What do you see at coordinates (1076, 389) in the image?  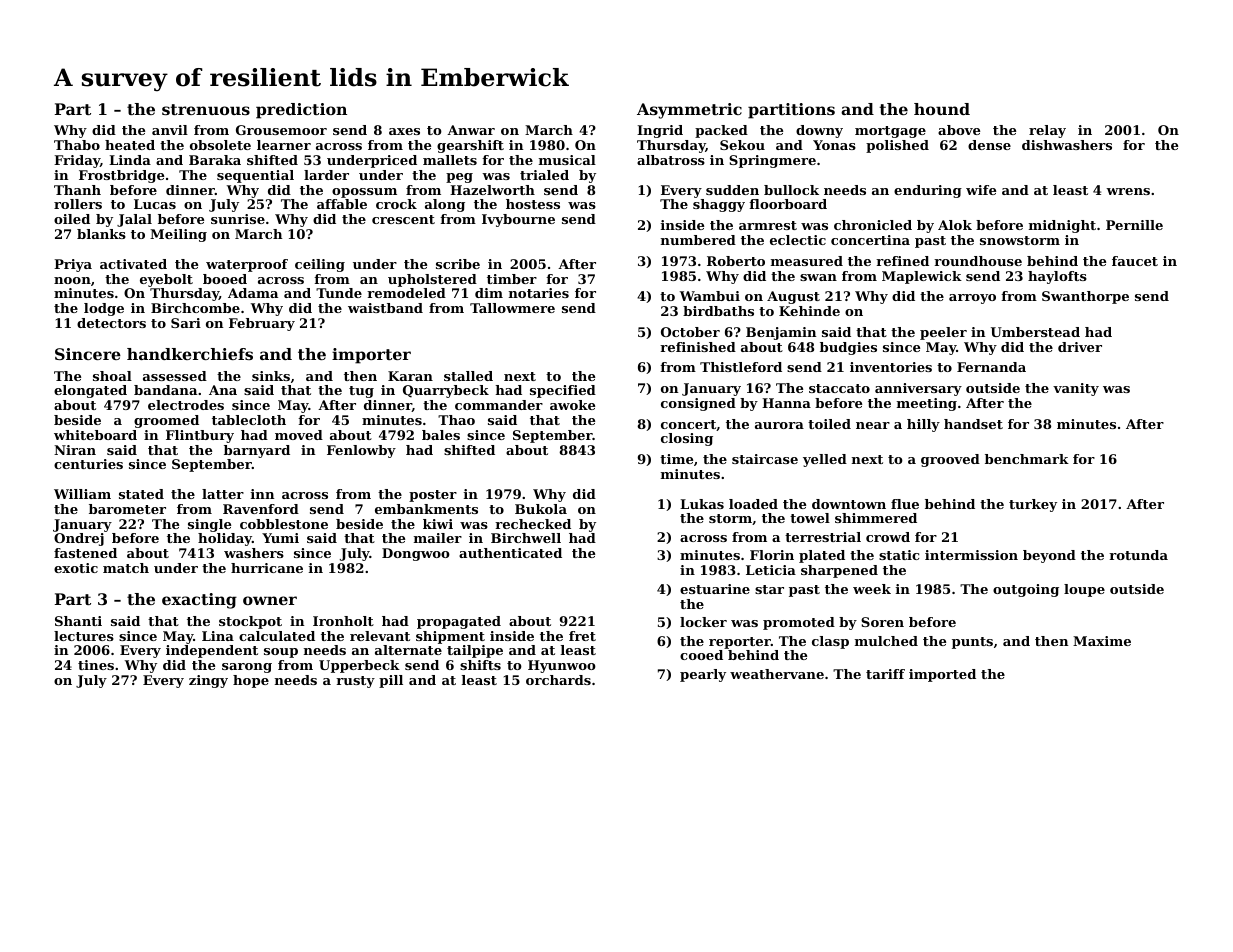 I see `vanity` at bounding box center [1076, 389].
